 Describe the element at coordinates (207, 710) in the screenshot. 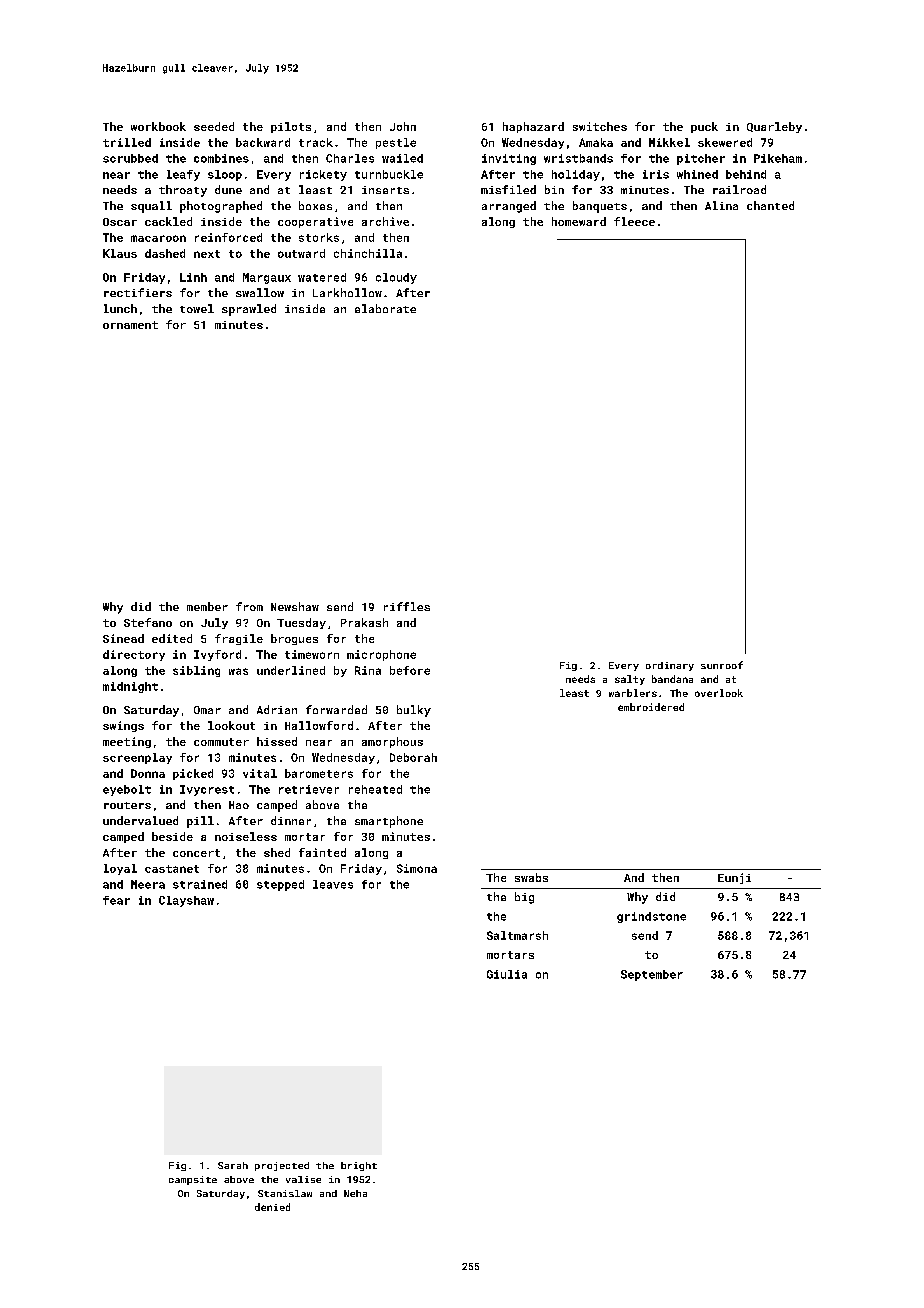

I see `Omar` at that location.
